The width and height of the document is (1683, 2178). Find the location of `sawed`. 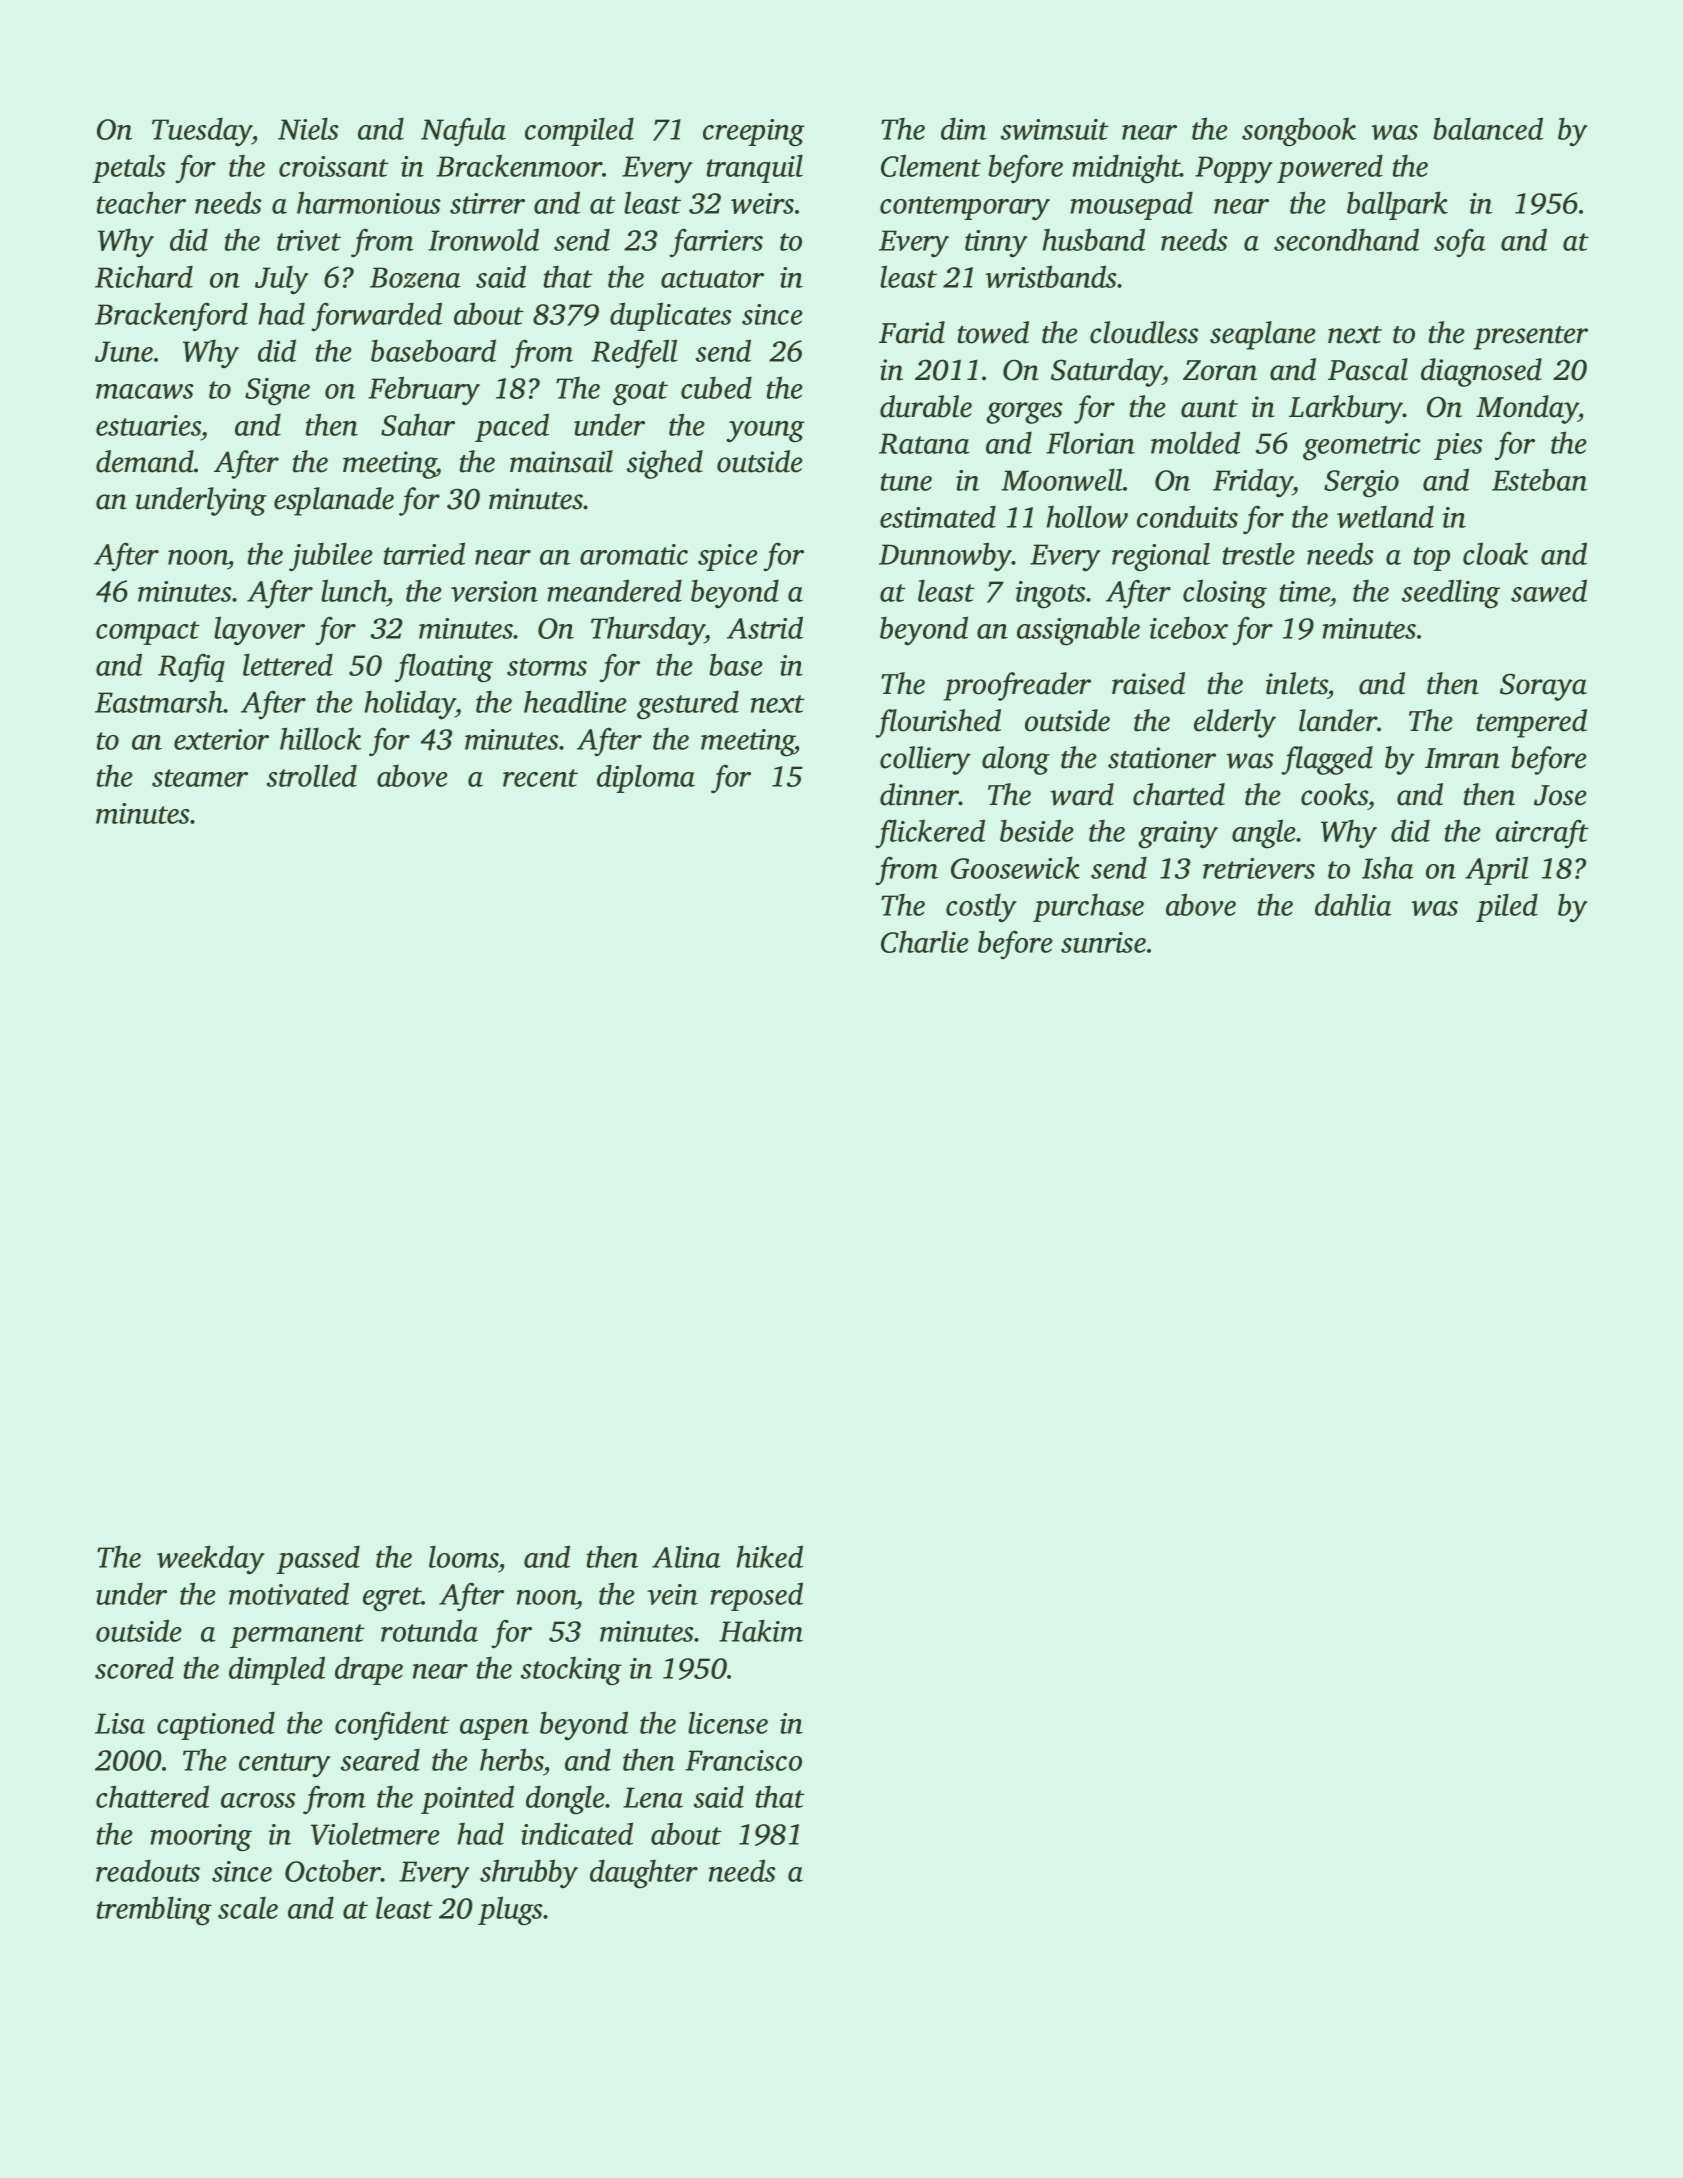

sawed is located at coordinates (1549, 590).
